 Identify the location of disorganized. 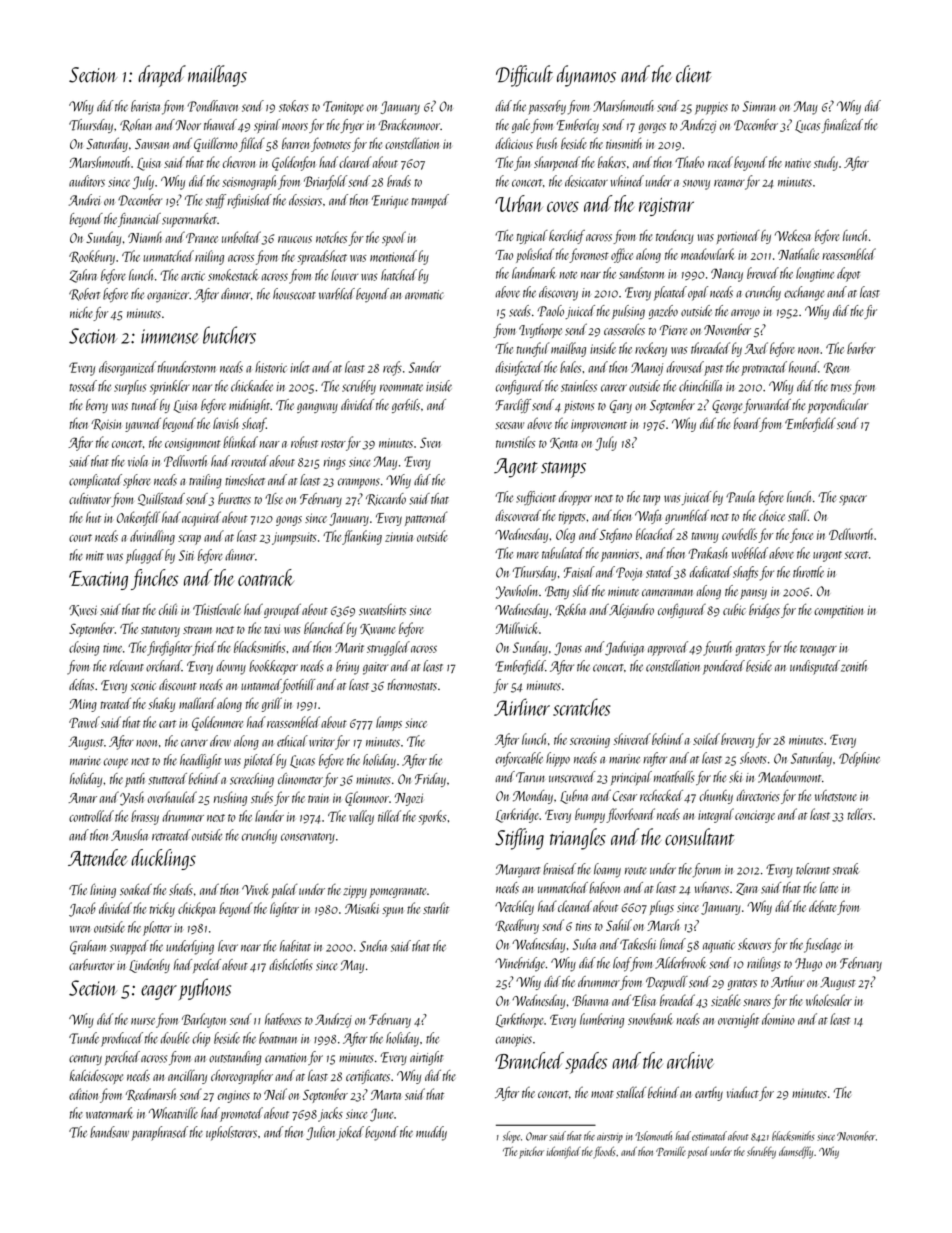
(127, 368).
